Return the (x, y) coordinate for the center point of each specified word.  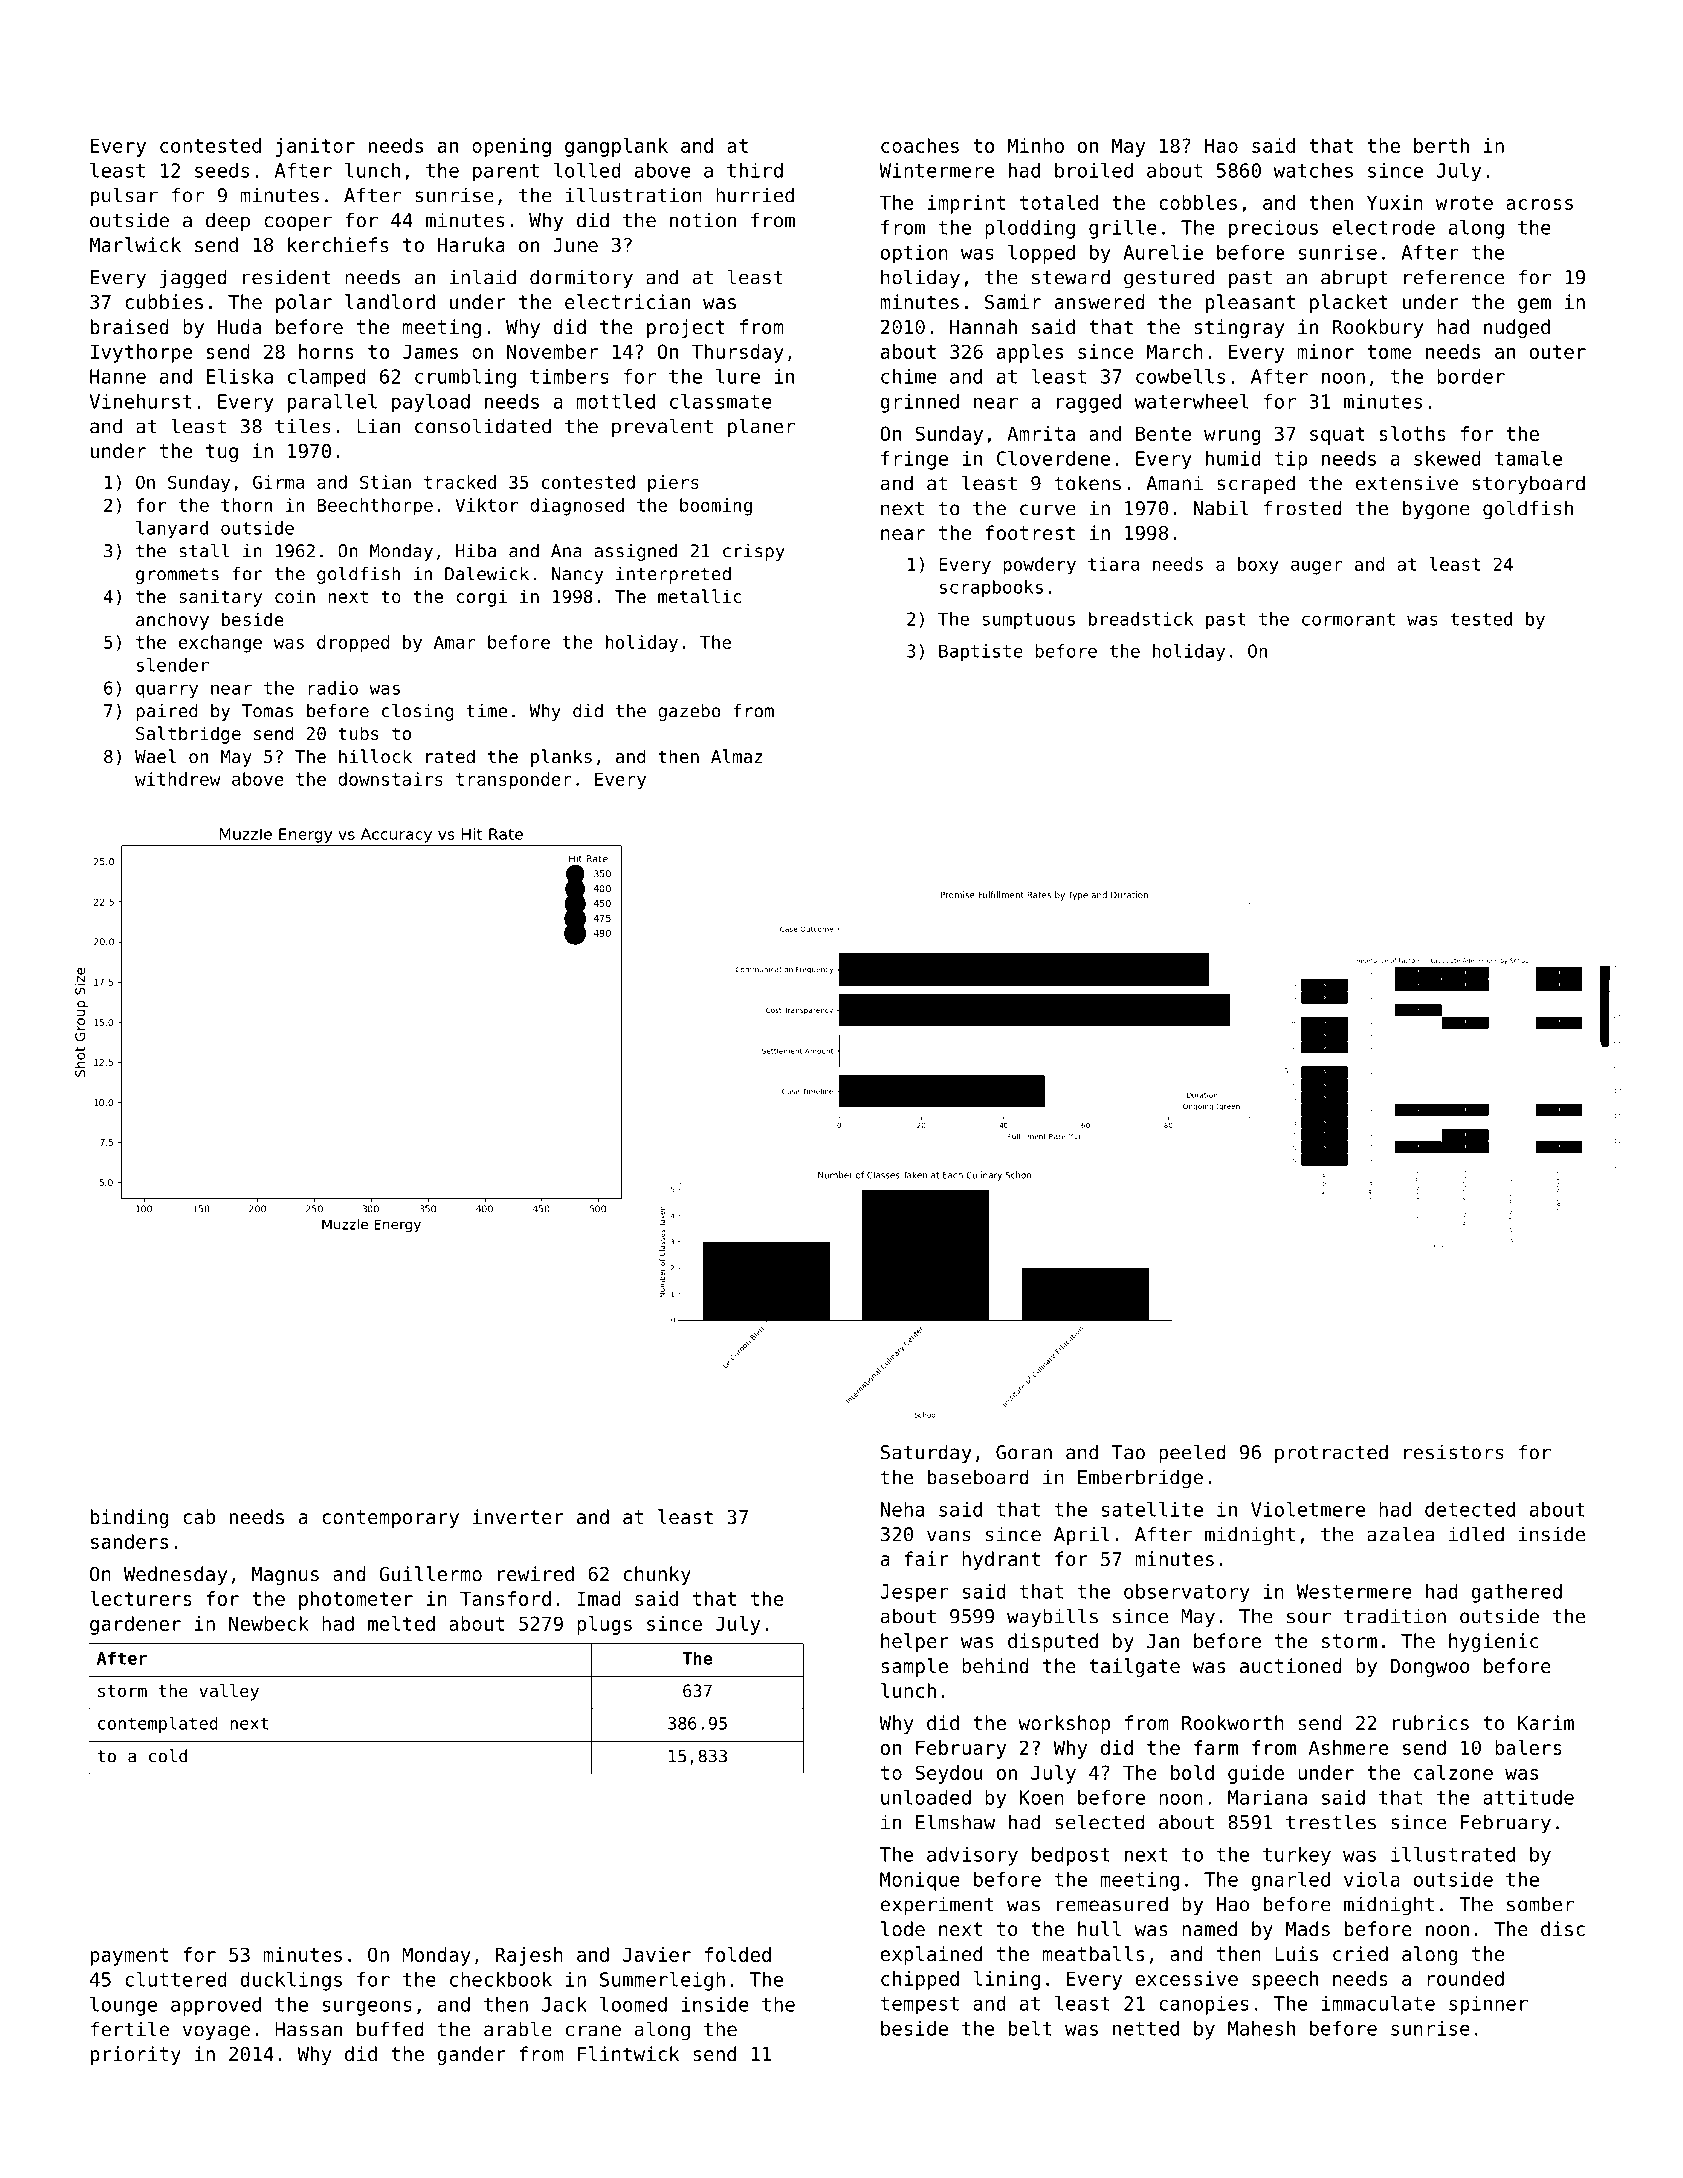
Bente (1163, 433)
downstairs (390, 779)
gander (471, 2055)
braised (130, 326)
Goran (1024, 1452)
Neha (902, 1509)
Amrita (1041, 433)
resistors (1454, 1452)
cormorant (1348, 619)
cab (199, 1516)
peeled (1192, 1454)
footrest (1030, 532)
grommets (177, 576)
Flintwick (628, 2053)
